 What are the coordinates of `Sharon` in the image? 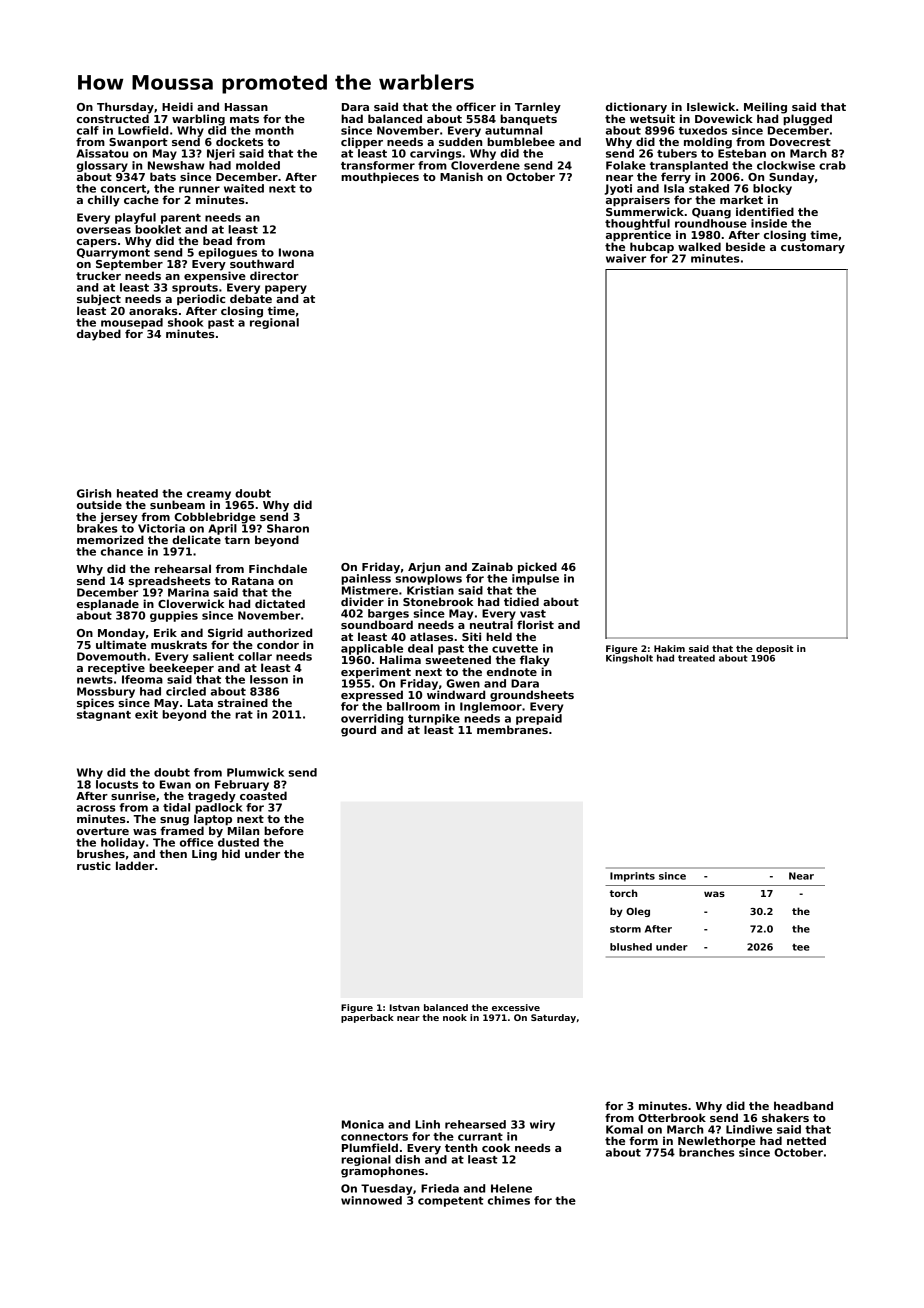 It's located at (288, 528).
